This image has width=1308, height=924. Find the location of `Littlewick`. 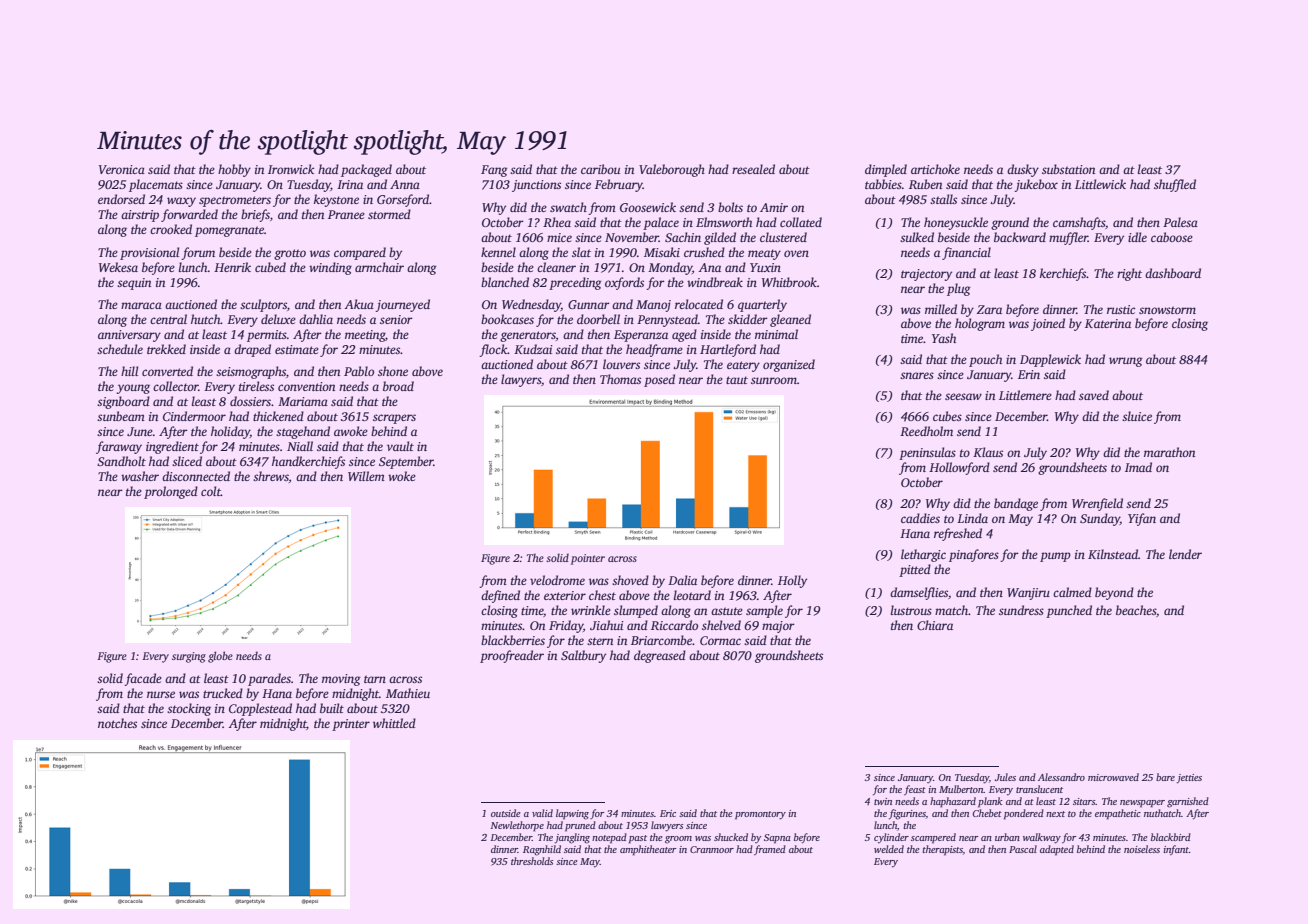

Littlewick is located at coordinates (1100, 184).
